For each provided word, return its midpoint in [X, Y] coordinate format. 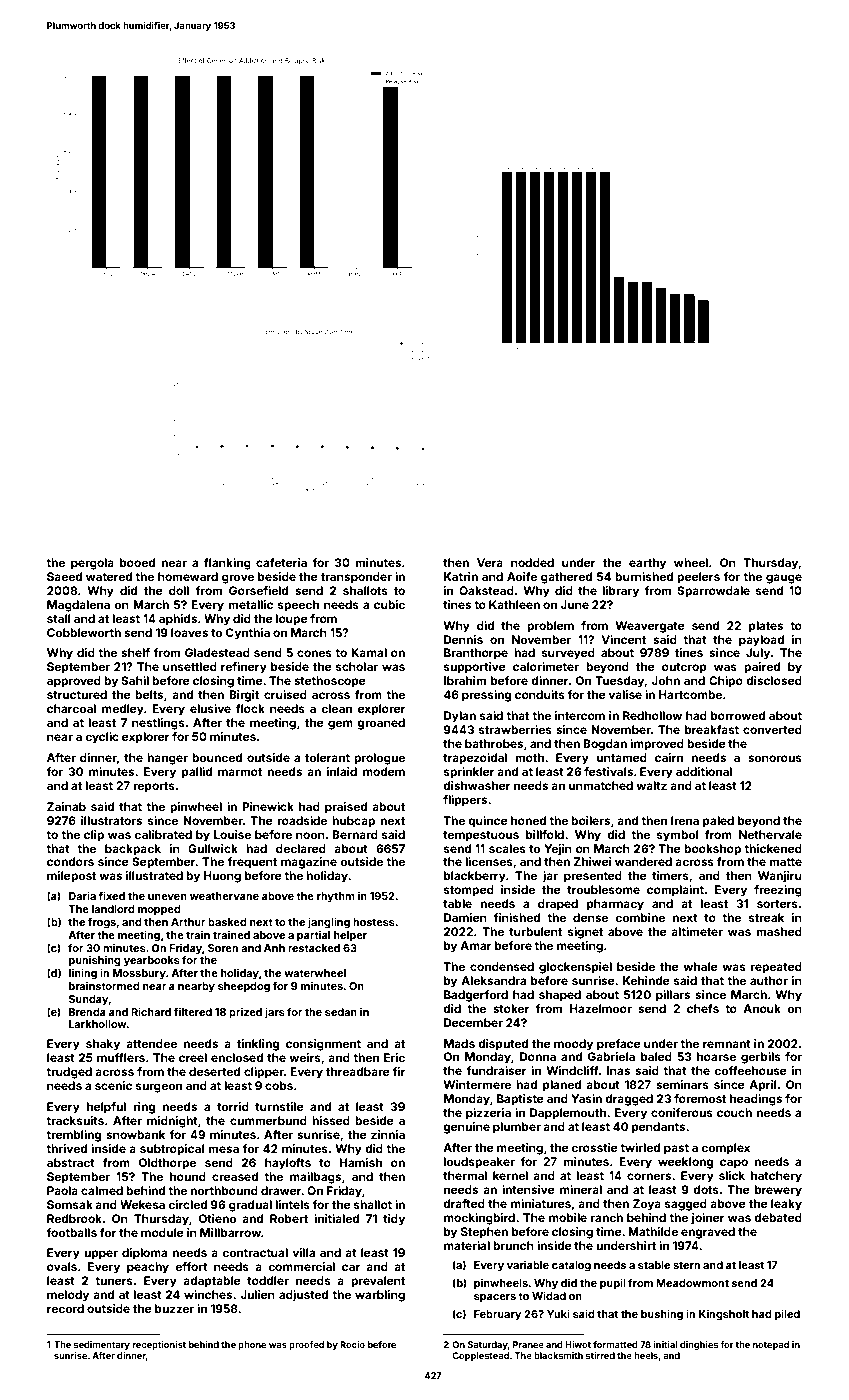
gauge [784, 579]
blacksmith [558, 1355]
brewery [778, 1191]
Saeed [64, 576]
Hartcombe [690, 694]
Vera [490, 562]
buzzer [174, 1308]
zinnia [388, 1134]
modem [384, 771]
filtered [193, 1012]
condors [70, 861]
